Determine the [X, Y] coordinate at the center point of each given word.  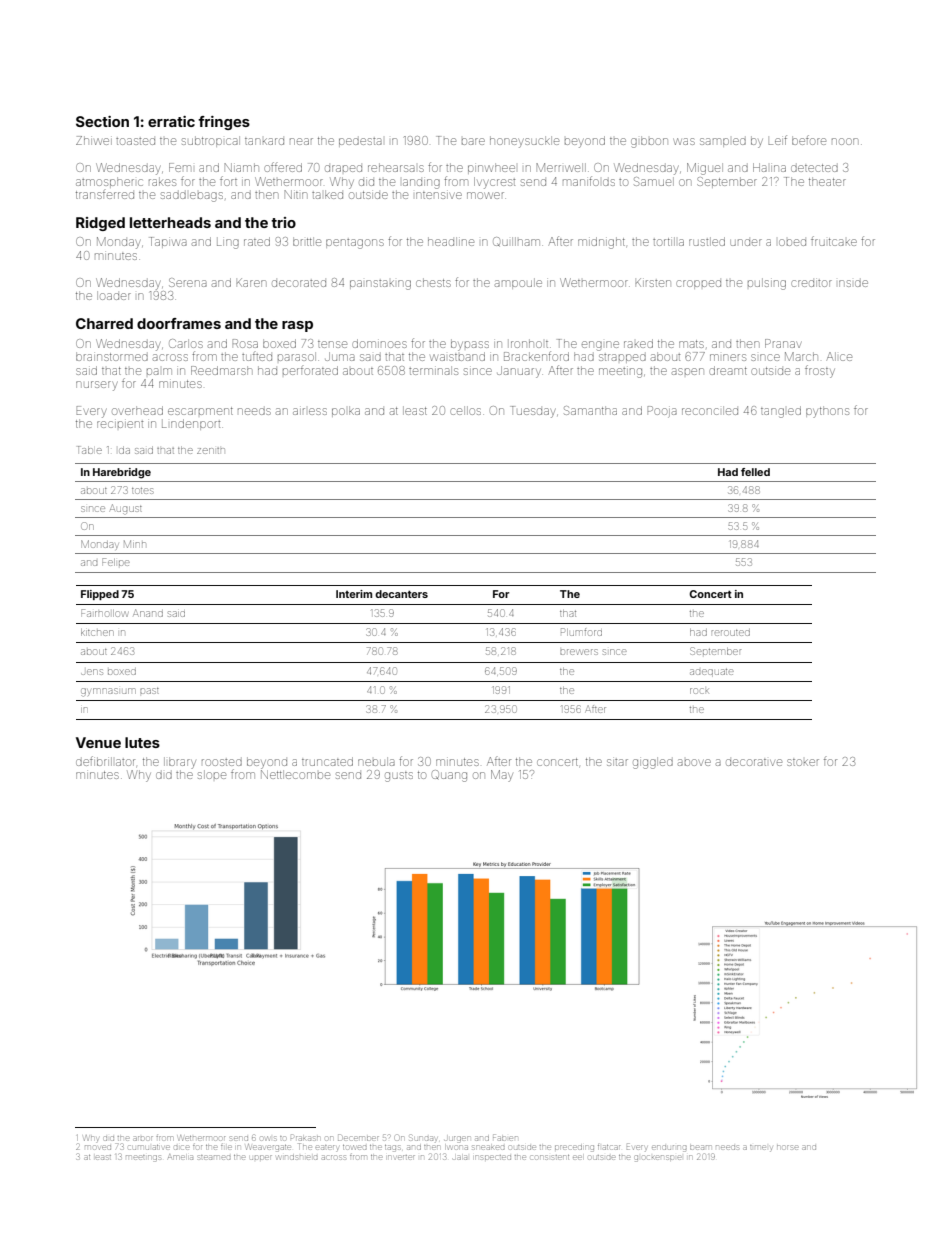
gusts [399, 777]
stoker [803, 762]
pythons [827, 412]
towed [354, 1147]
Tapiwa [168, 242]
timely [761, 1148]
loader [114, 295]
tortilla [668, 241]
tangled [781, 412]
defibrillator [105, 761]
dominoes [379, 343]
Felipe [116, 562]
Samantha [590, 410]
